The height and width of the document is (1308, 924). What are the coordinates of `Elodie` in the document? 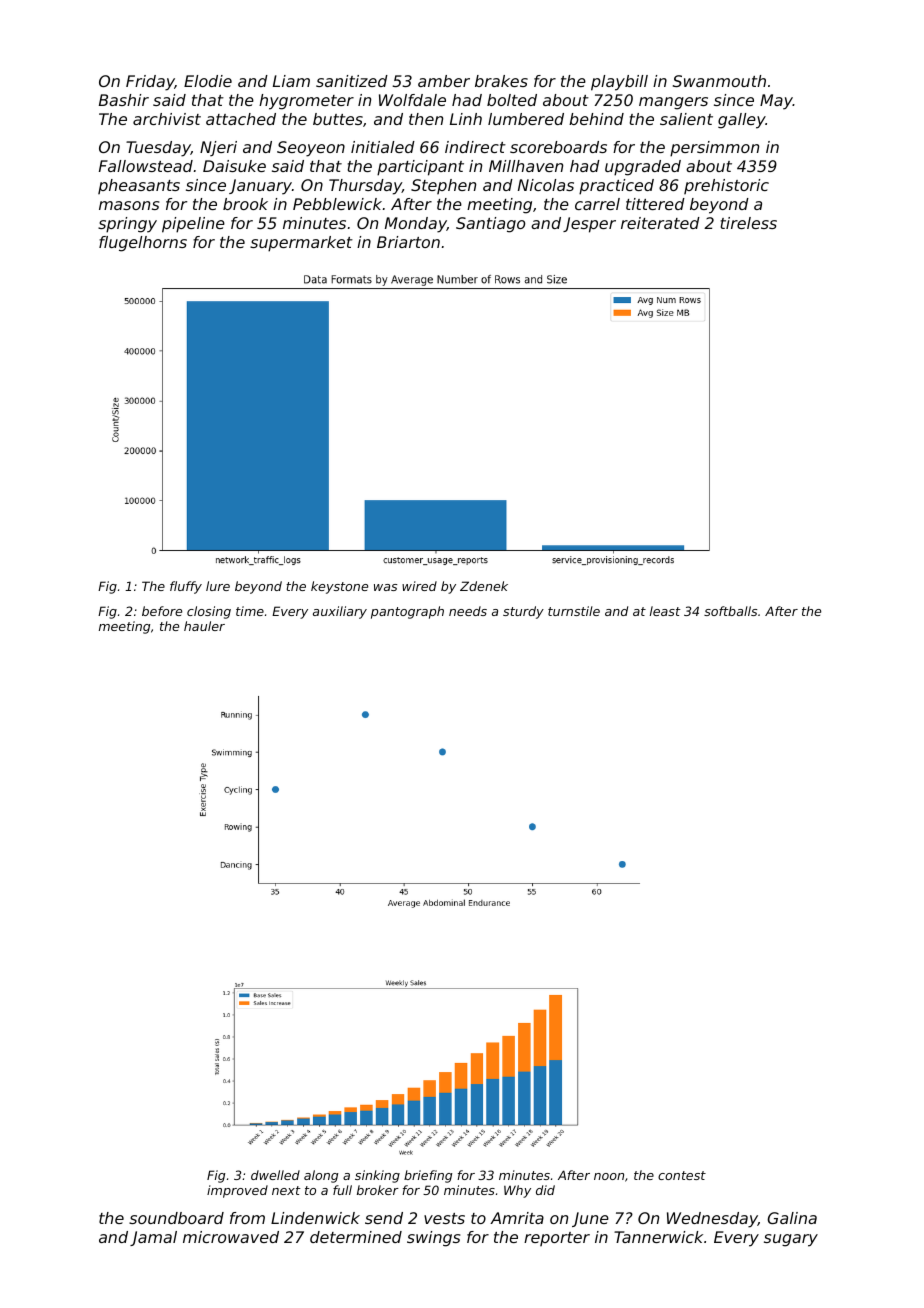 It's located at (208, 81).
